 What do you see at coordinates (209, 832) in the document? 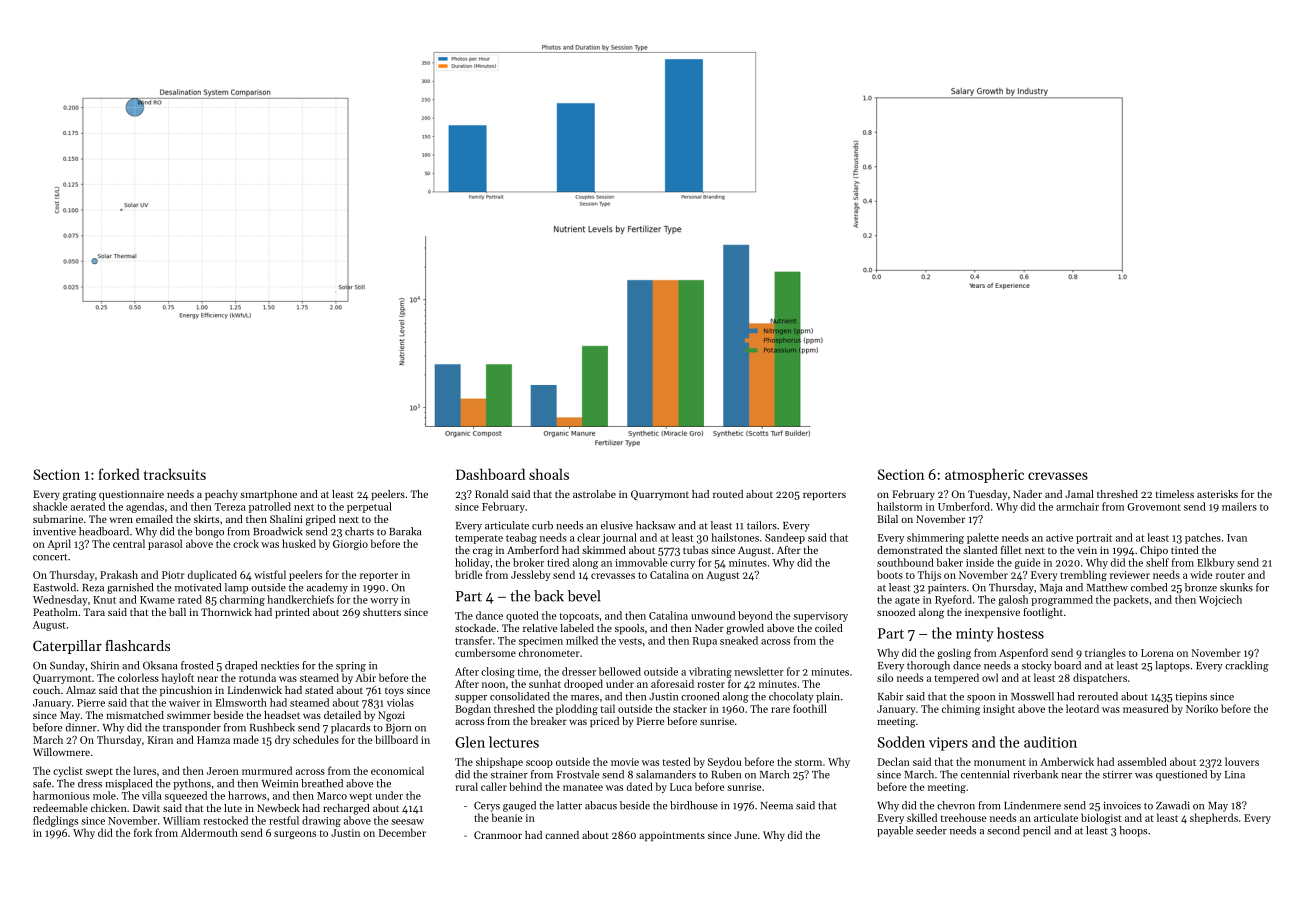
I see `Aldermouth` at bounding box center [209, 832].
